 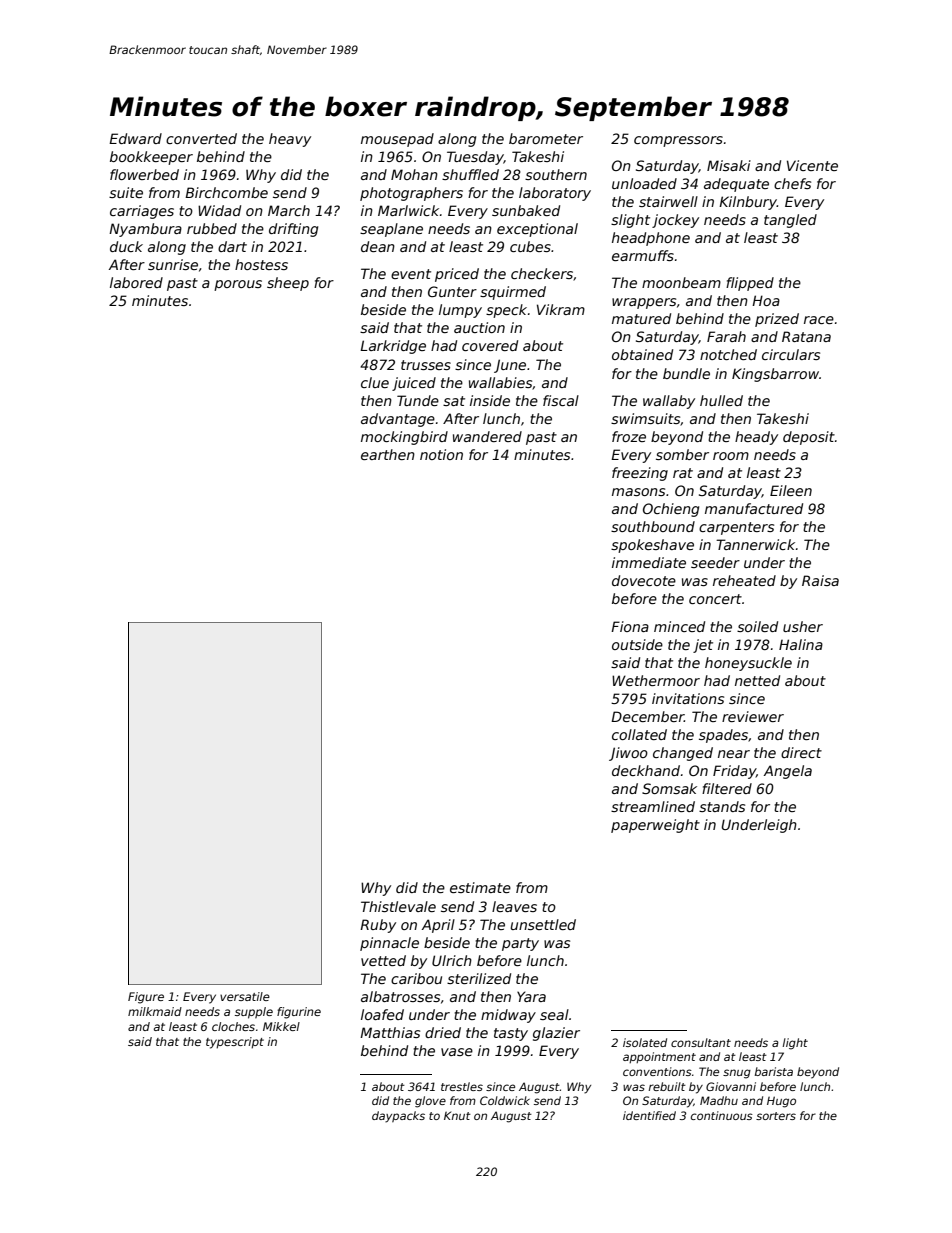 What do you see at coordinates (678, 141) in the screenshot?
I see `compressors` at bounding box center [678, 141].
